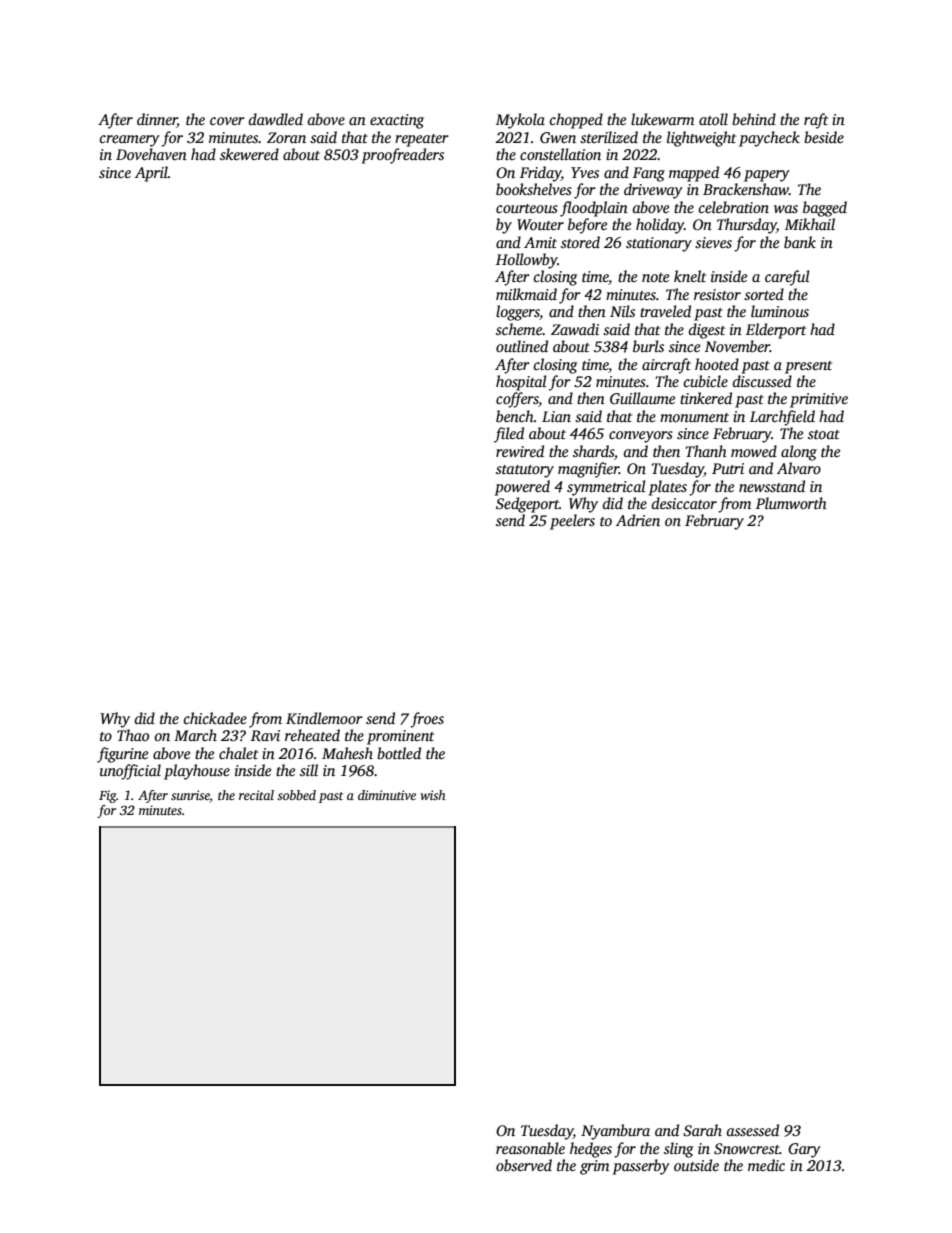 The image size is (952, 1233). I want to click on bagged, so click(825, 209).
